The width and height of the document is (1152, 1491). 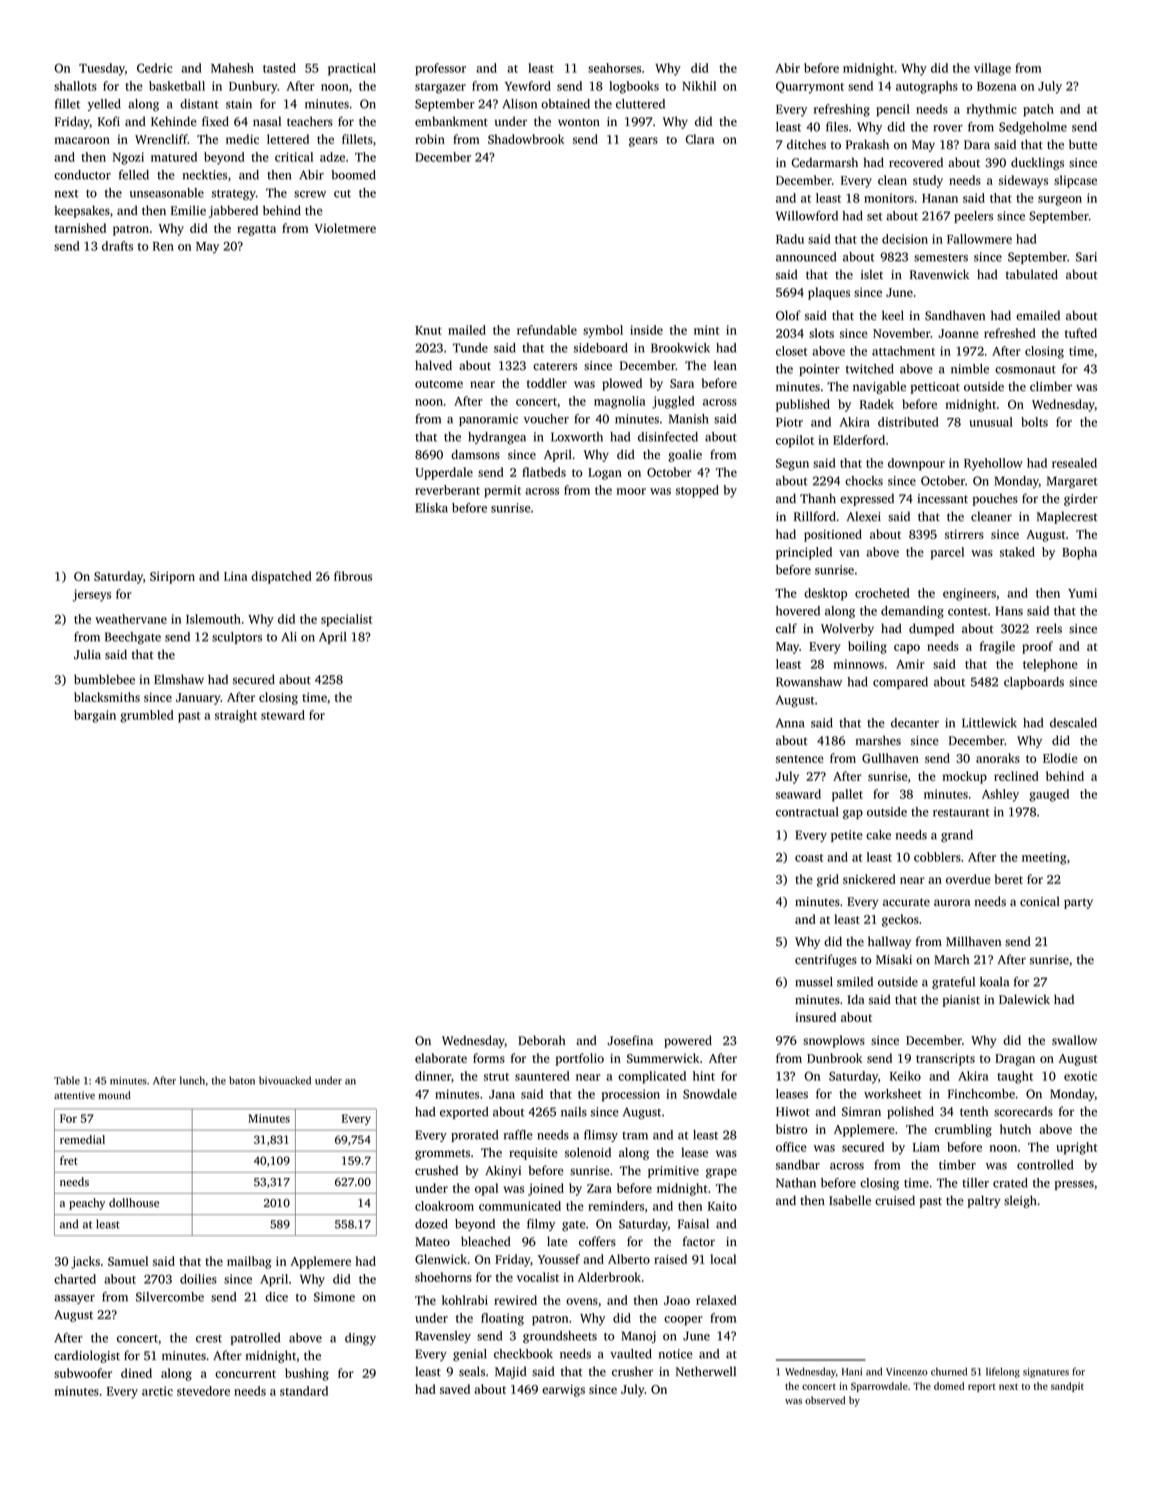 I want to click on Nikhil, so click(x=699, y=86).
